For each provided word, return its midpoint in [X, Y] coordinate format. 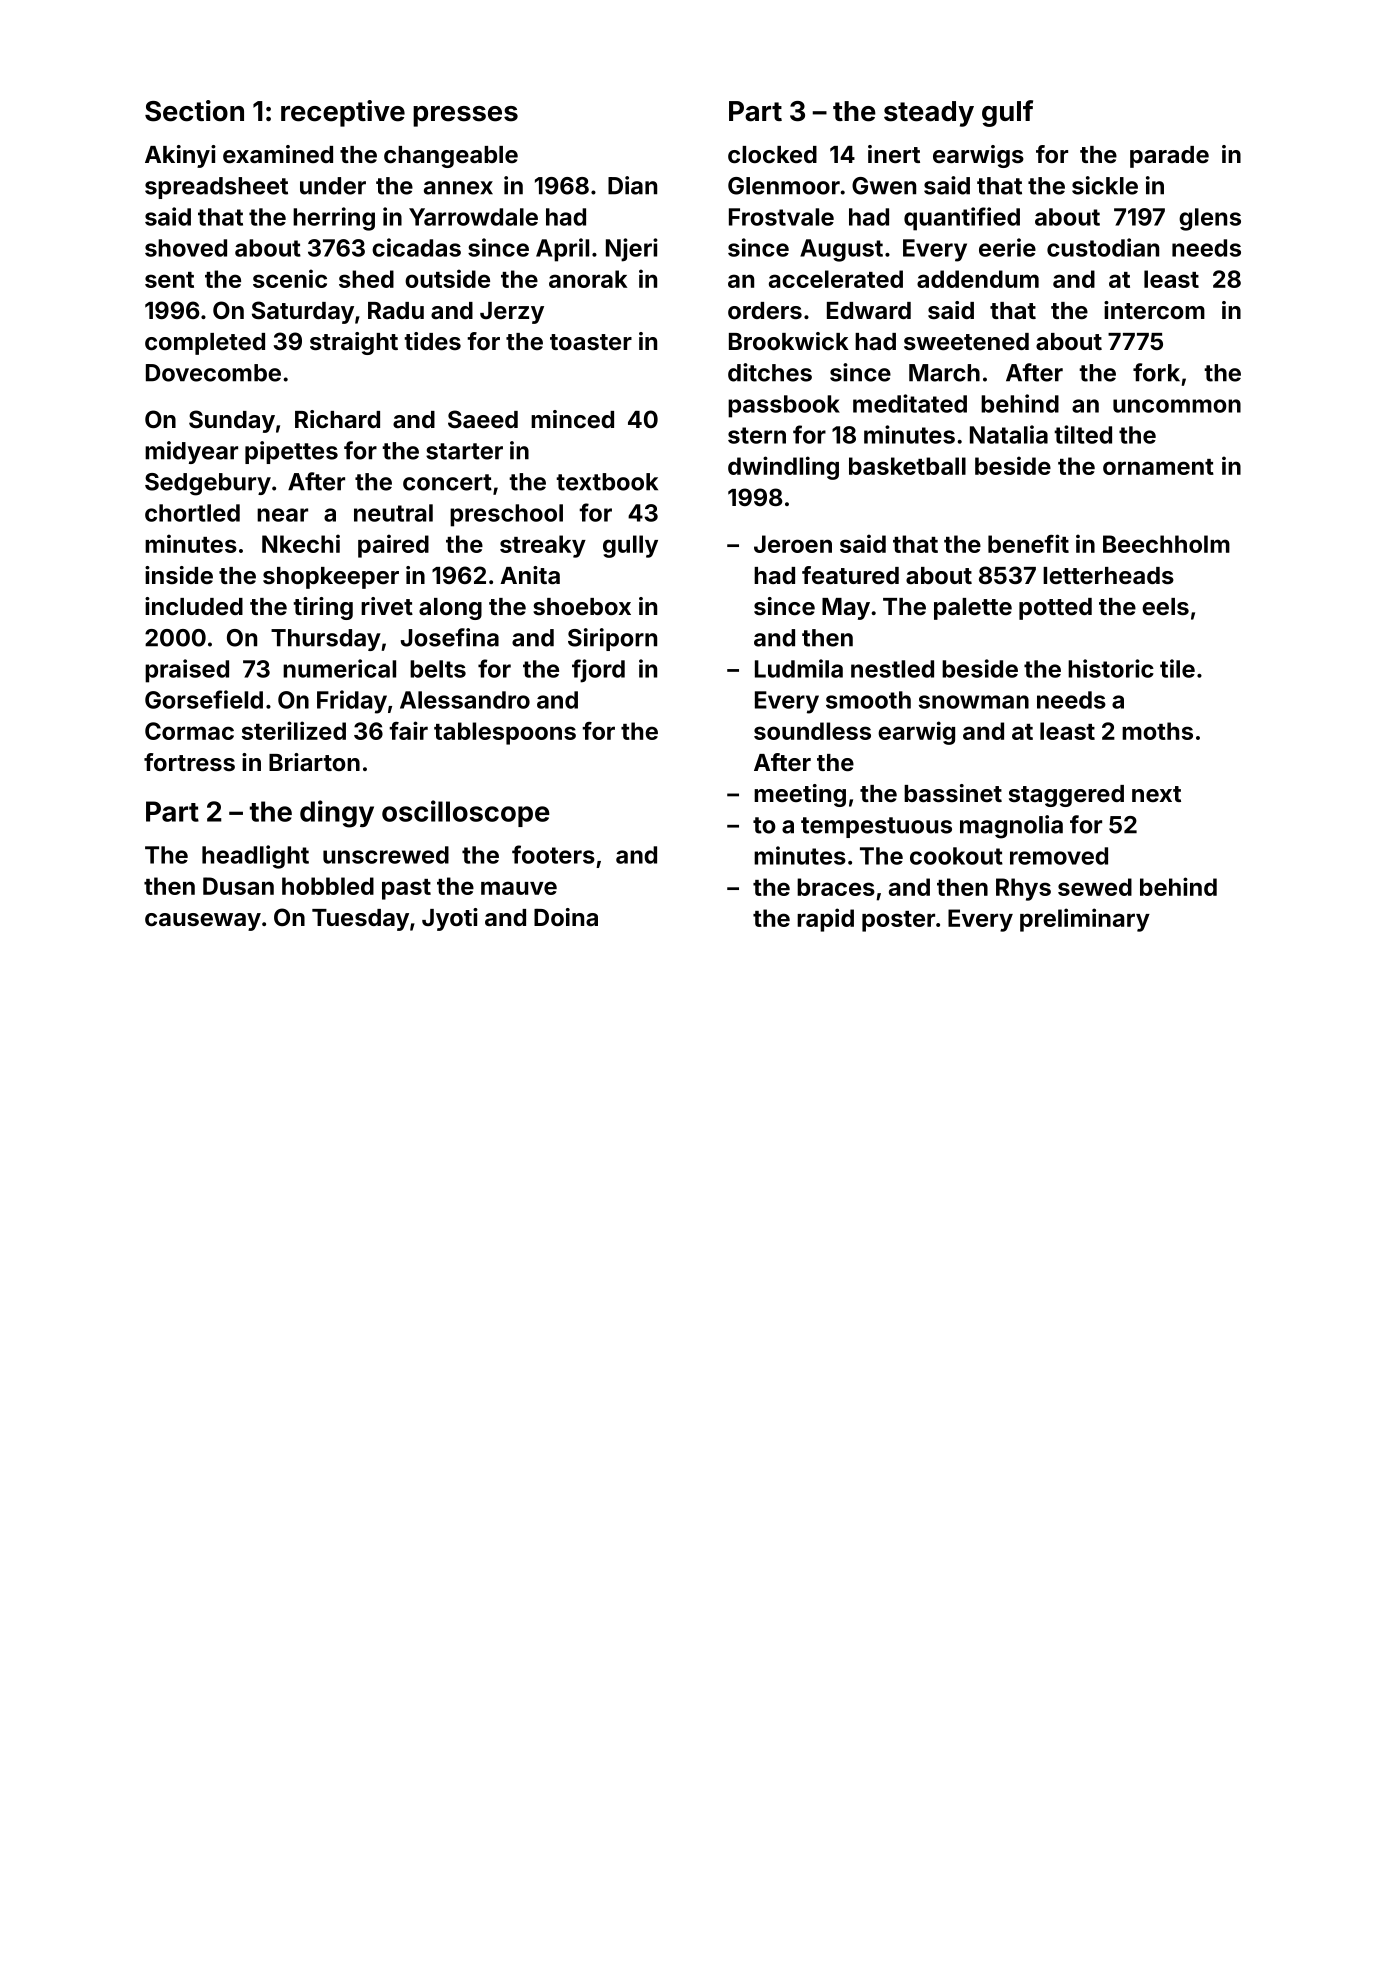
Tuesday [360, 920]
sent [169, 280]
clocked [772, 154]
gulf [1007, 113]
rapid [825, 920]
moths [1157, 731]
